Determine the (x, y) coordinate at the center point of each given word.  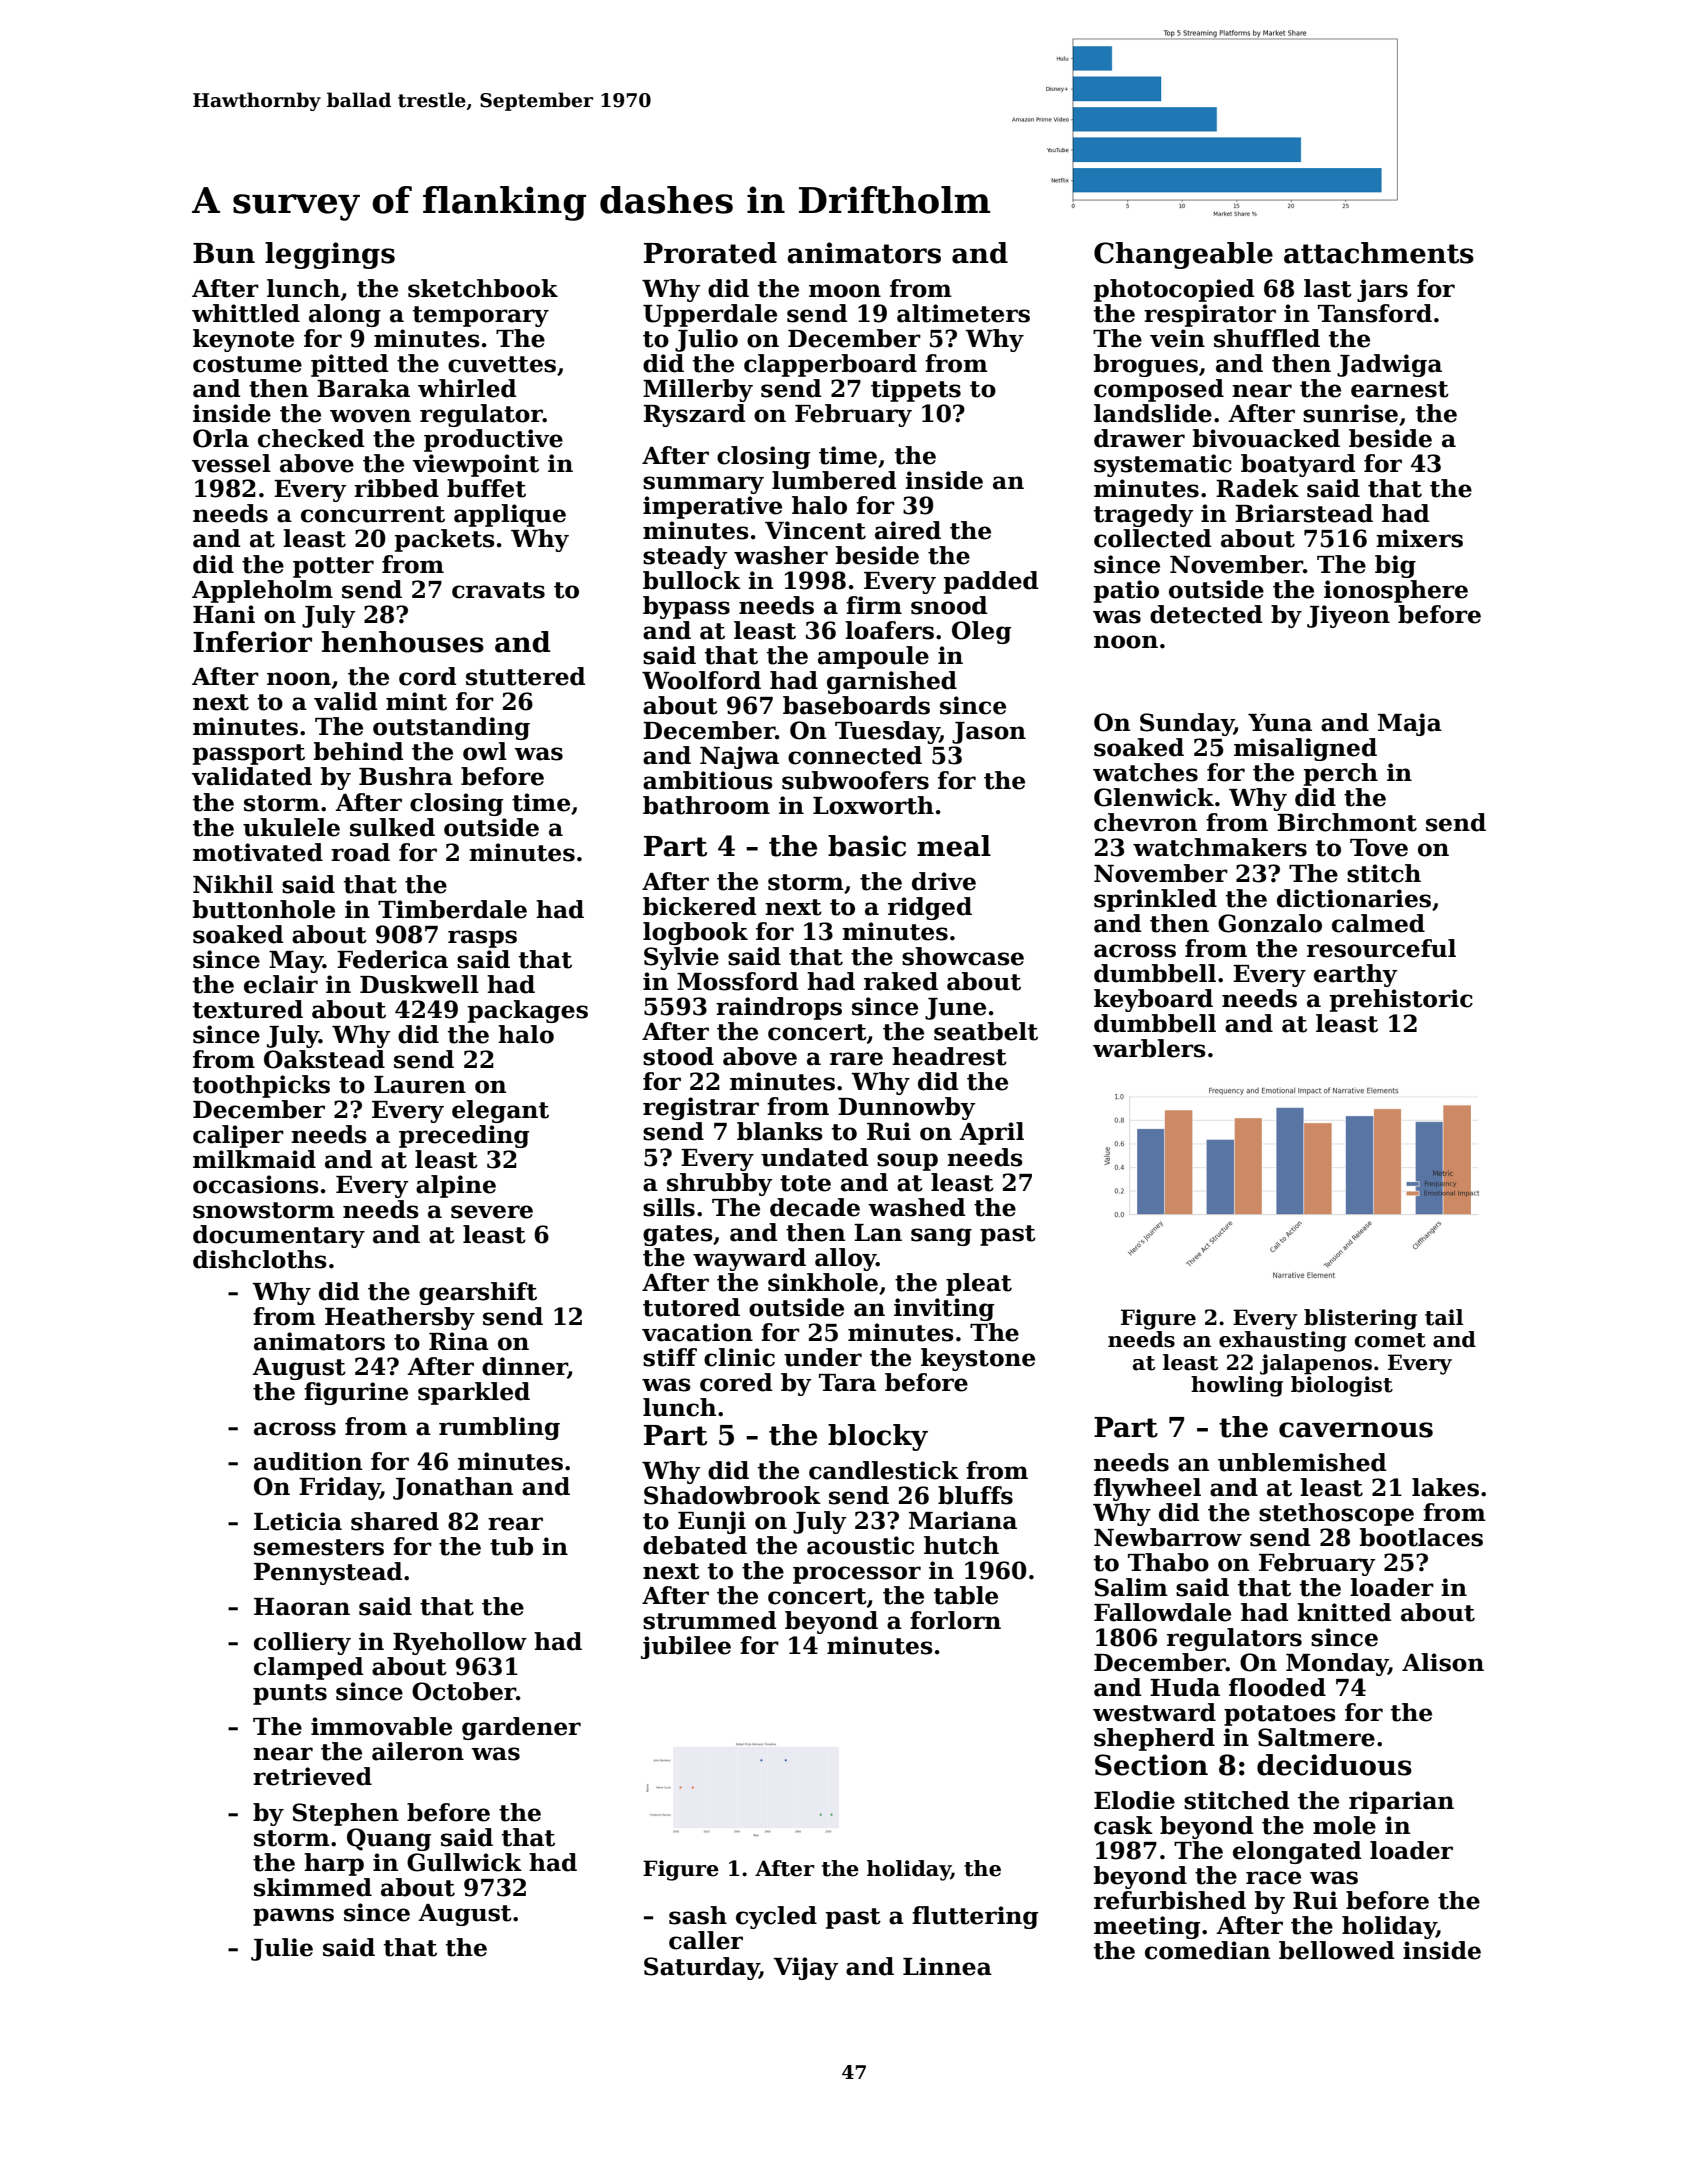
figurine (356, 1393)
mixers (1419, 538)
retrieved (312, 1776)
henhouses (403, 642)
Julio (706, 340)
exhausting (1283, 1341)
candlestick (884, 1470)
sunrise (1350, 413)
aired (908, 530)
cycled (776, 1917)
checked (311, 438)
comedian (1207, 1950)
